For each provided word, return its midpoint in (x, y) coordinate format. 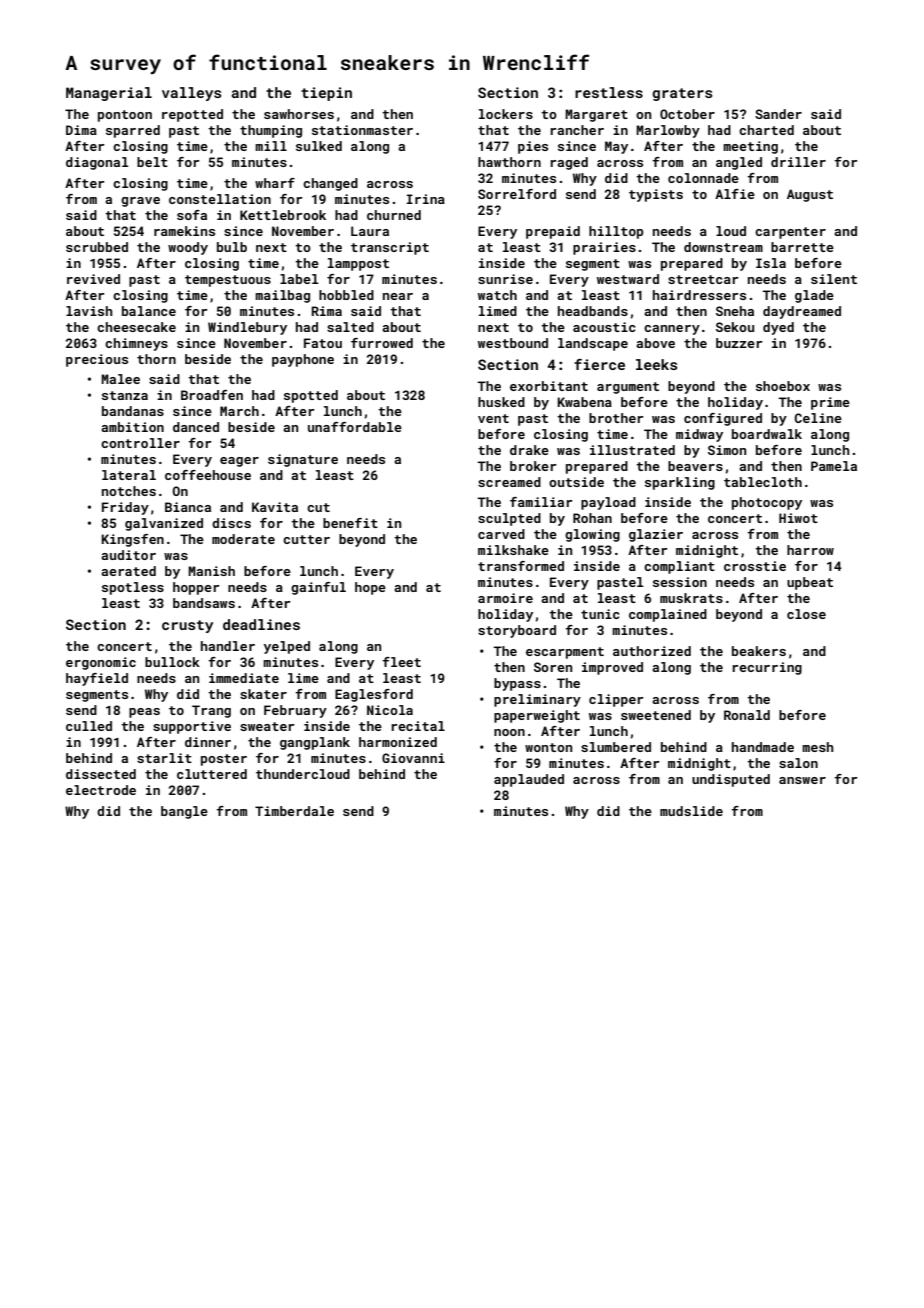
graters (682, 94)
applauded (529, 780)
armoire (505, 598)
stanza (125, 395)
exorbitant (549, 386)
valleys (191, 94)
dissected (101, 774)
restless (609, 92)
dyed (778, 328)
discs (231, 523)
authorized (652, 651)
